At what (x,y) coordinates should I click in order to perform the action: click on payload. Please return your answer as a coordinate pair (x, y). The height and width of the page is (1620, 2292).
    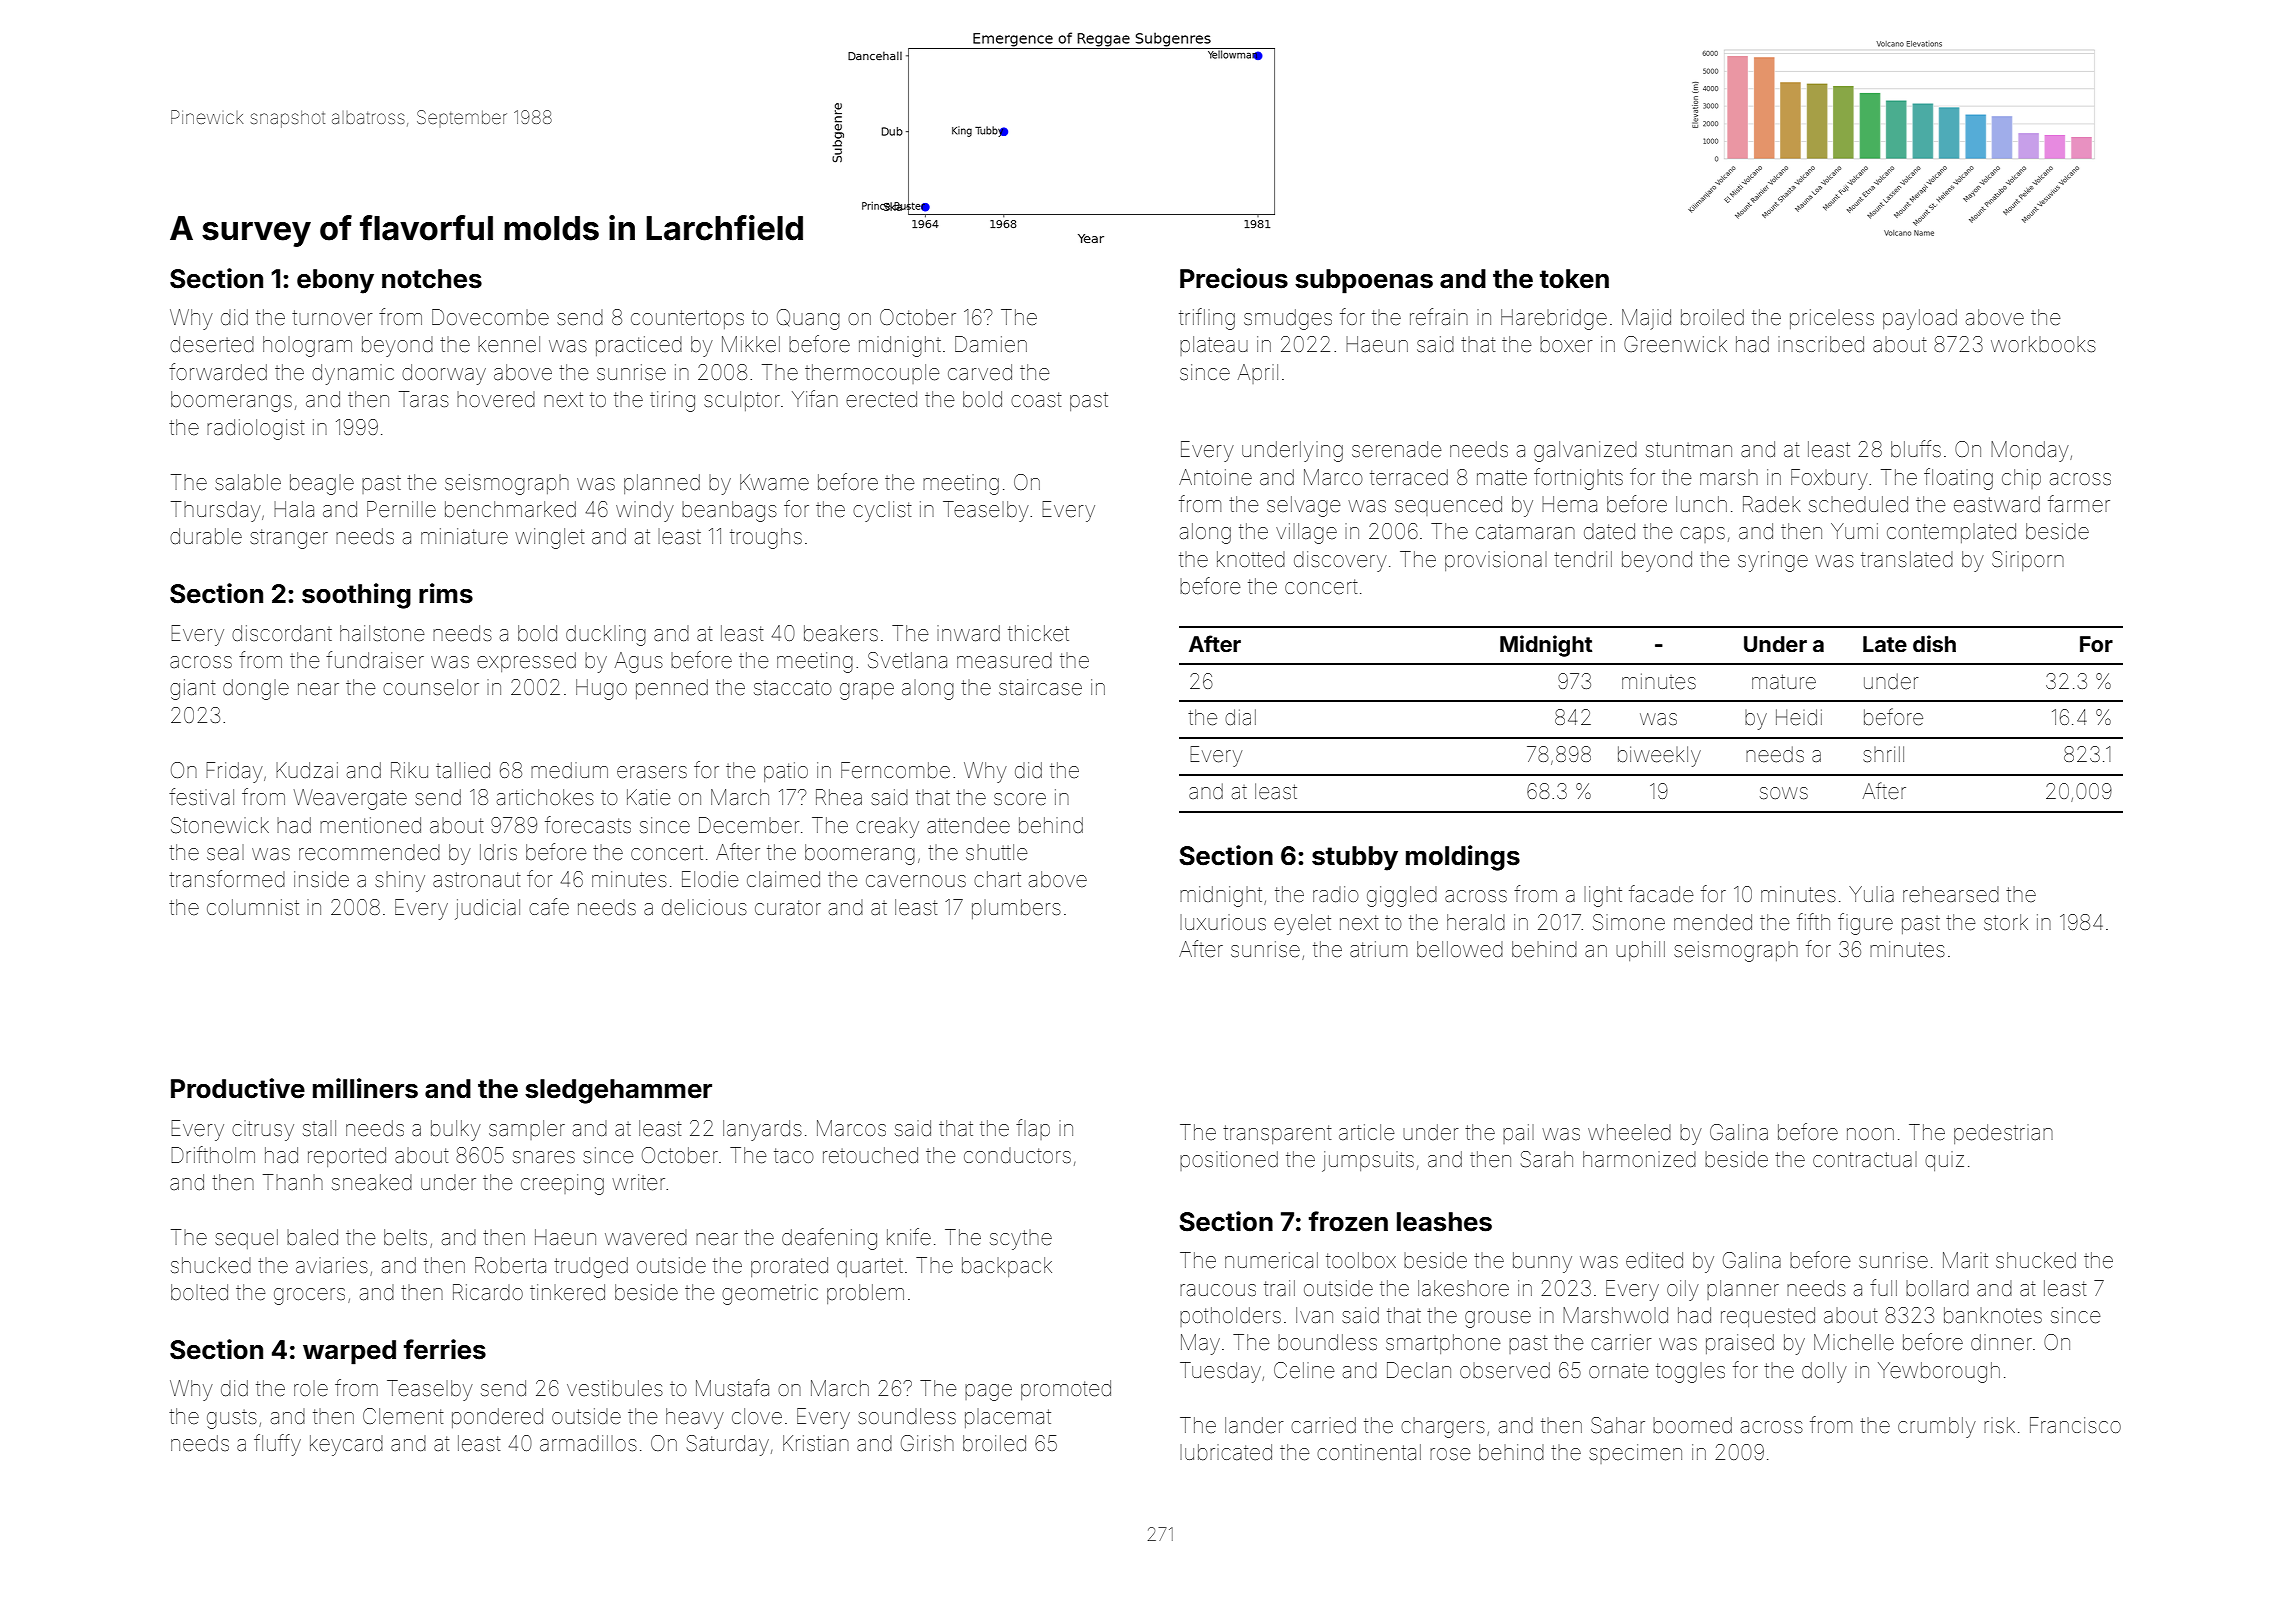
    Looking at the image, I should click on (1920, 319).
